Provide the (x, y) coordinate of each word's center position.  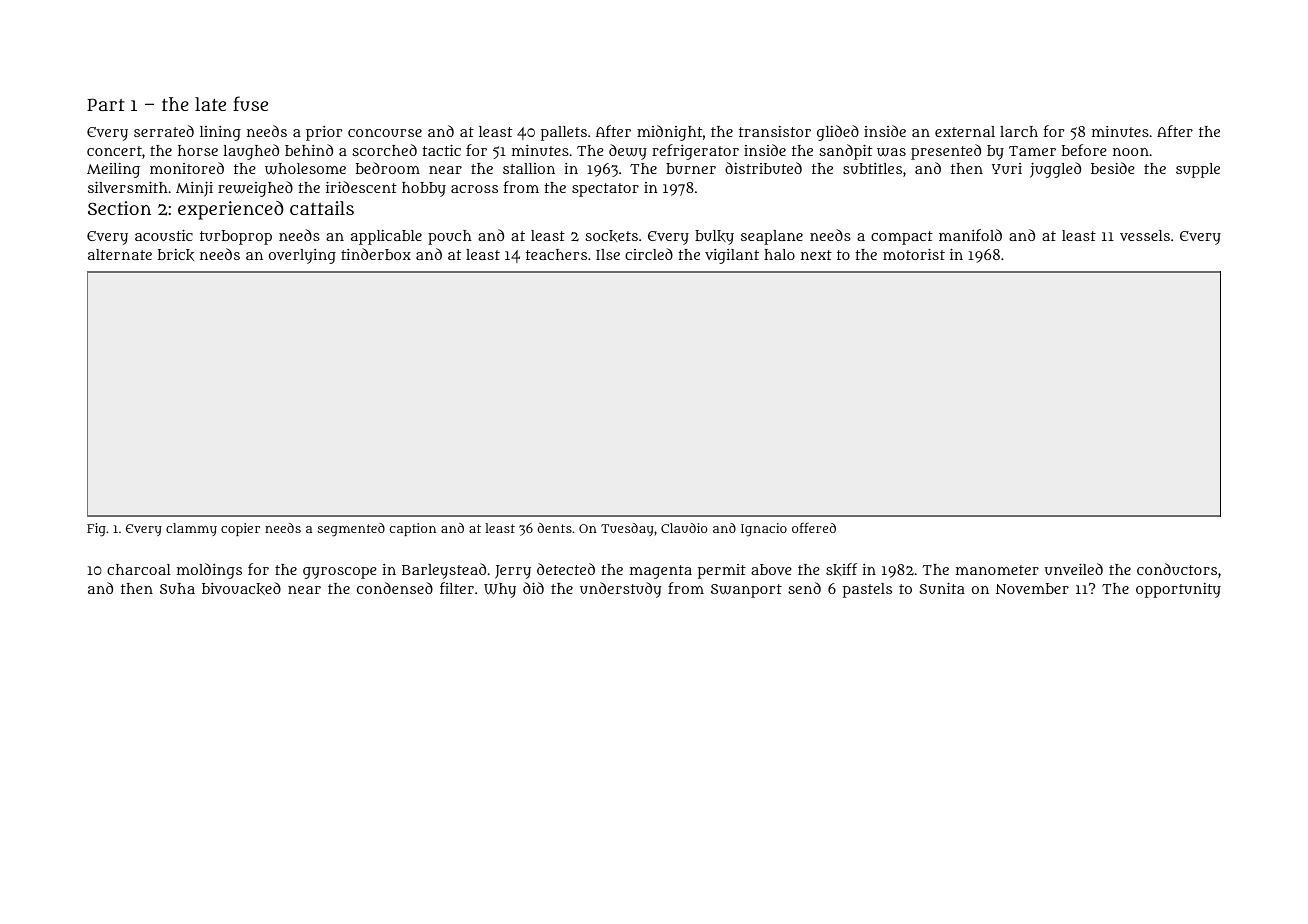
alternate (120, 254)
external (965, 131)
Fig (96, 530)
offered (814, 527)
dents (554, 528)
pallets (564, 133)
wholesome (305, 169)
